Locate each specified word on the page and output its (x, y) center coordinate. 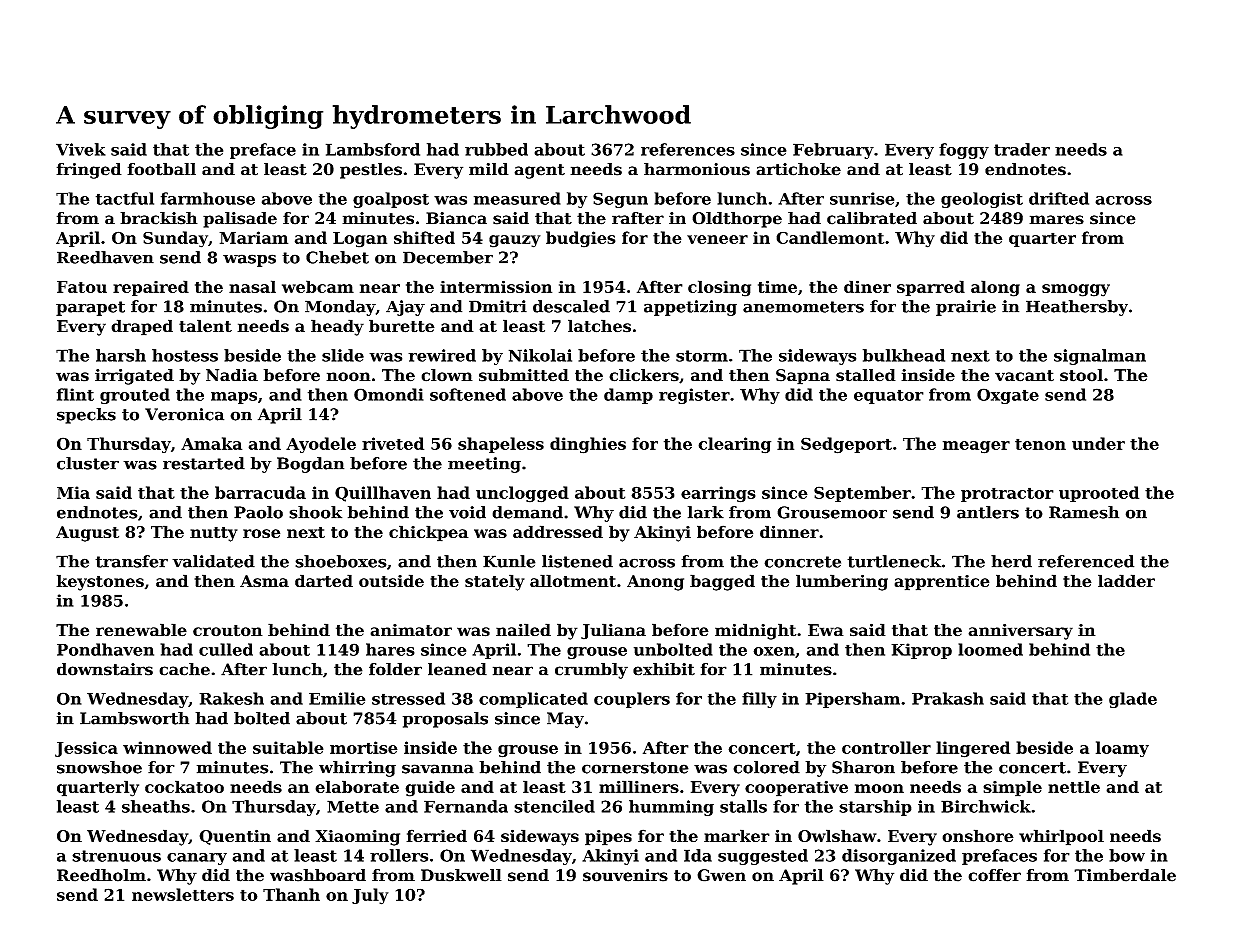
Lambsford (373, 149)
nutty (214, 534)
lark (706, 512)
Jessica (86, 749)
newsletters (183, 894)
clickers (644, 375)
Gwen (721, 875)
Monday (340, 308)
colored (766, 767)
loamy (1122, 749)
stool (1081, 375)
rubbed (496, 149)
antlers (988, 512)
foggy (964, 151)
